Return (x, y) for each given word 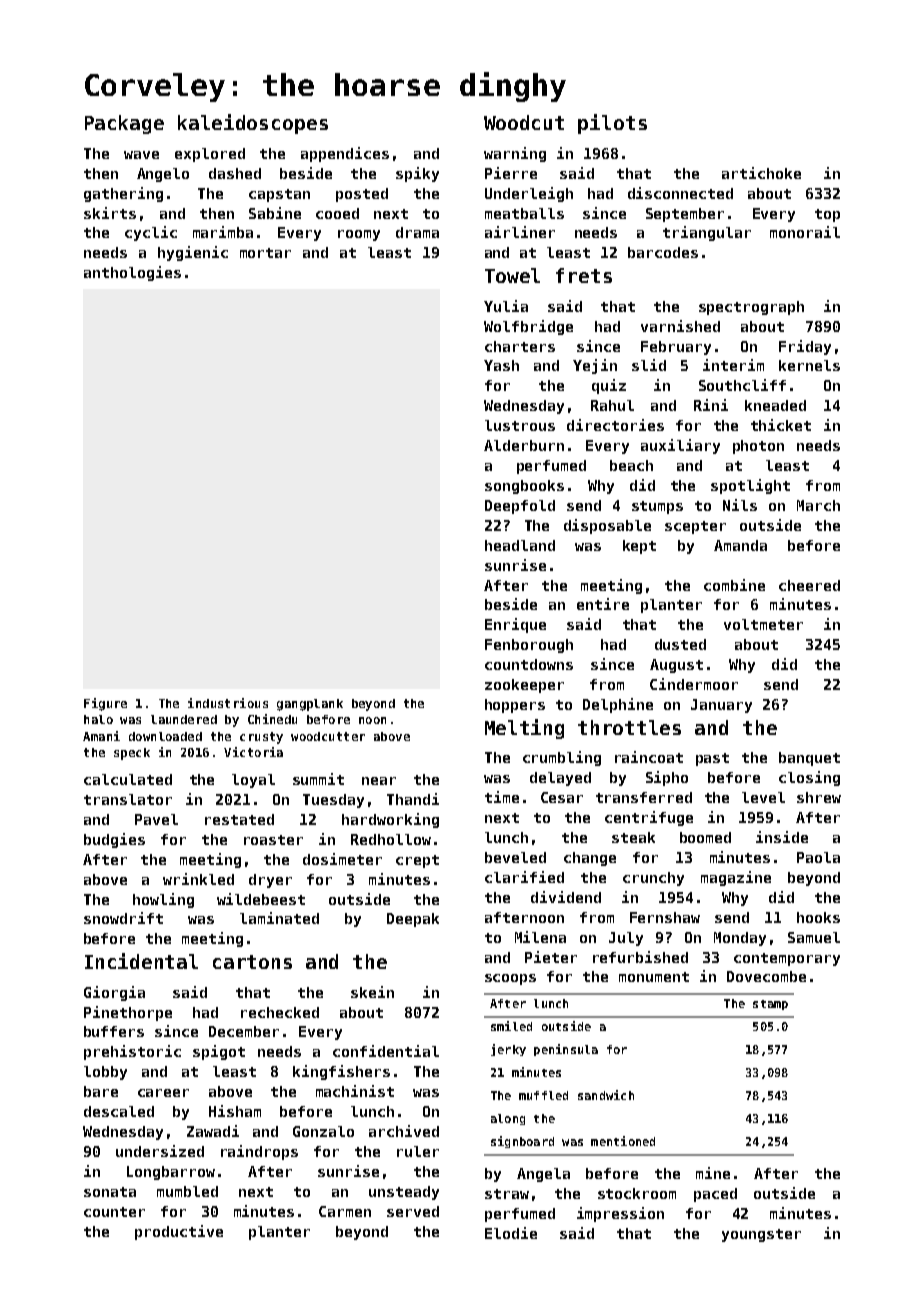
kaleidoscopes (253, 124)
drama (417, 232)
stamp (770, 1005)
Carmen (345, 1211)
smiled (511, 1026)
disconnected (680, 193)
